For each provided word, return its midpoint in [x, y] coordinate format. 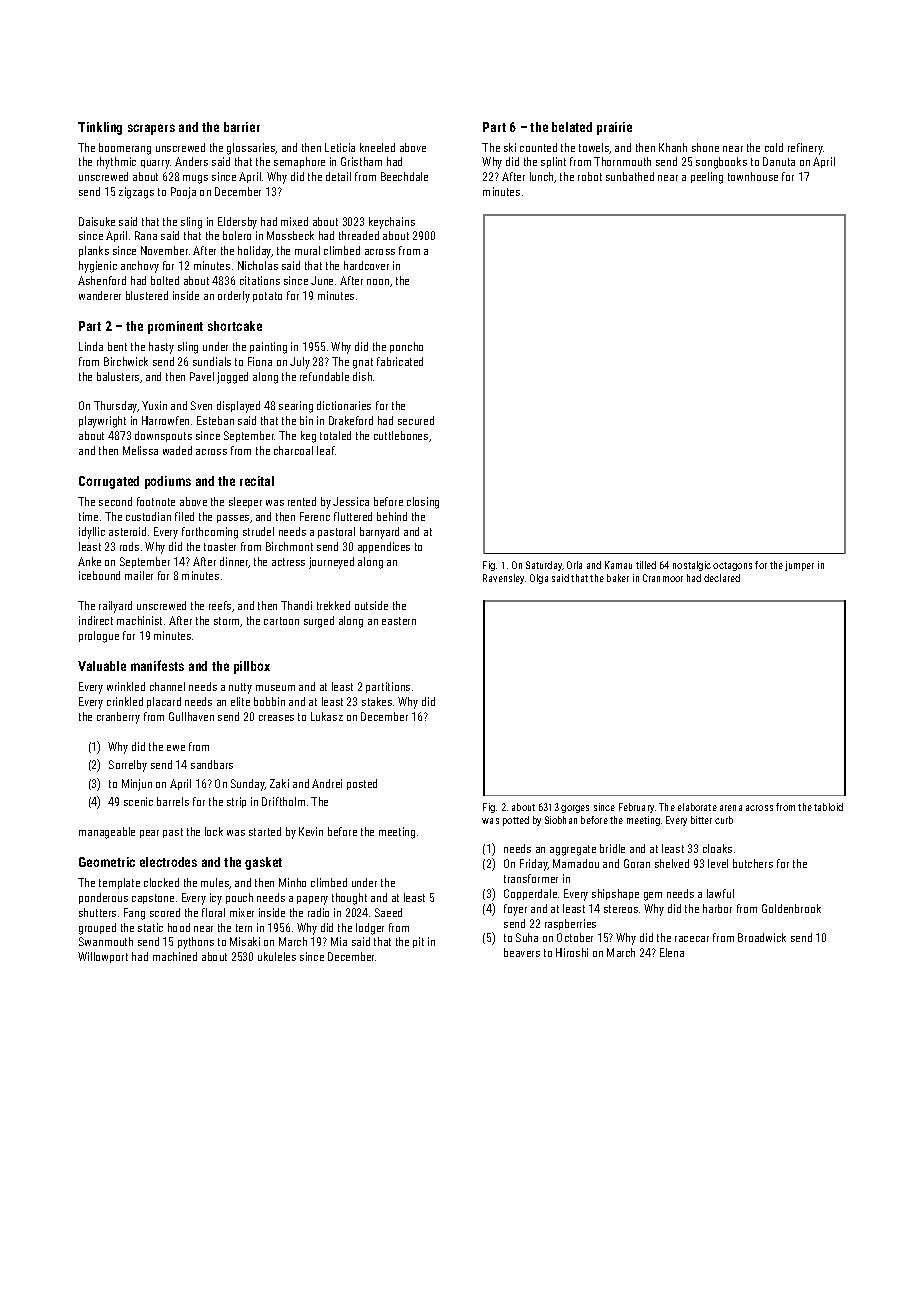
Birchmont [289, 546]
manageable [107, 833]
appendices [384, 547]
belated [572, 127]
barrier [242, 127]
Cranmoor [663, 578]
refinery [805, 149]
